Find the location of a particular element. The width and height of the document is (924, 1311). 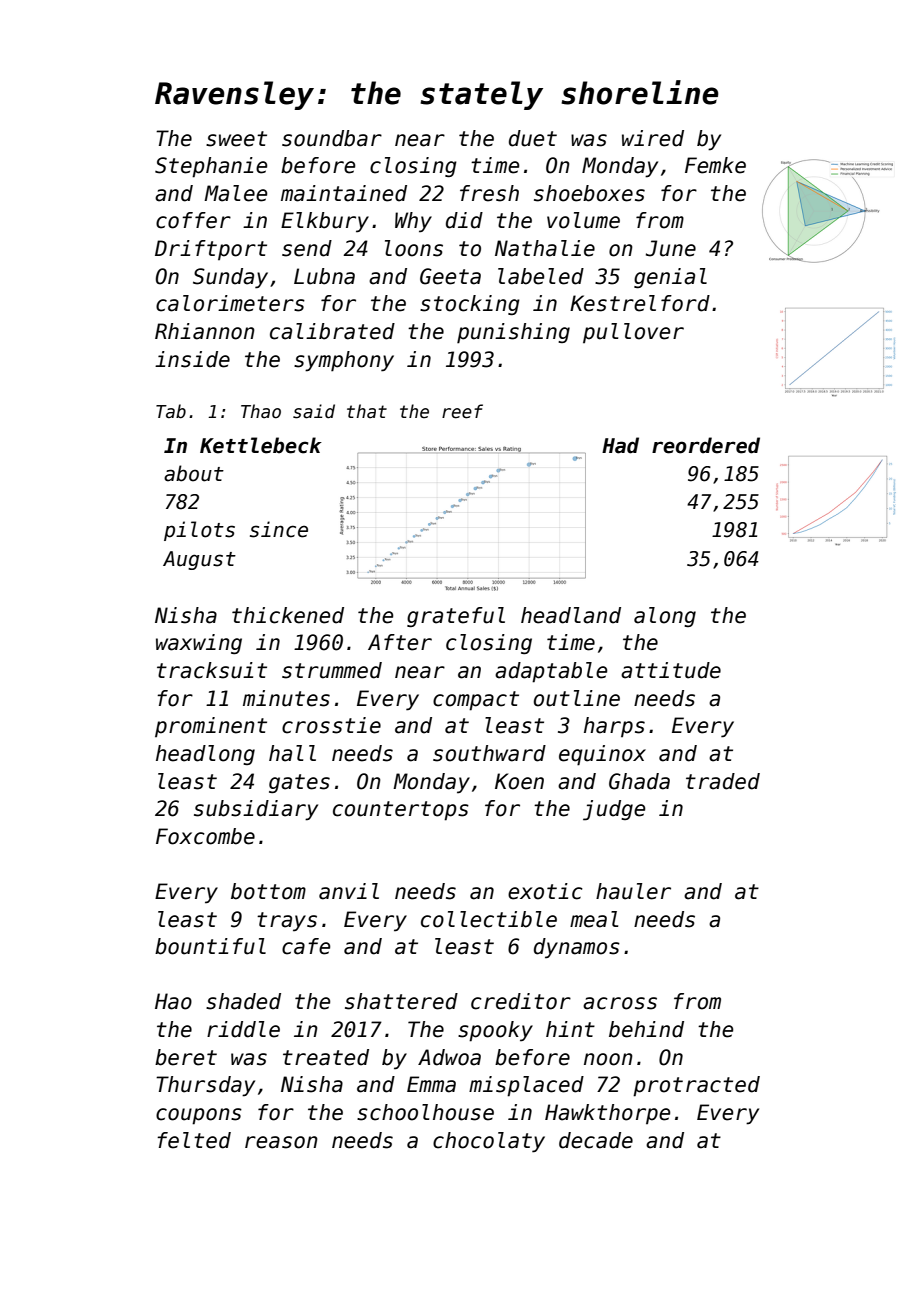

reason is located at coordinates (281, 1142).
